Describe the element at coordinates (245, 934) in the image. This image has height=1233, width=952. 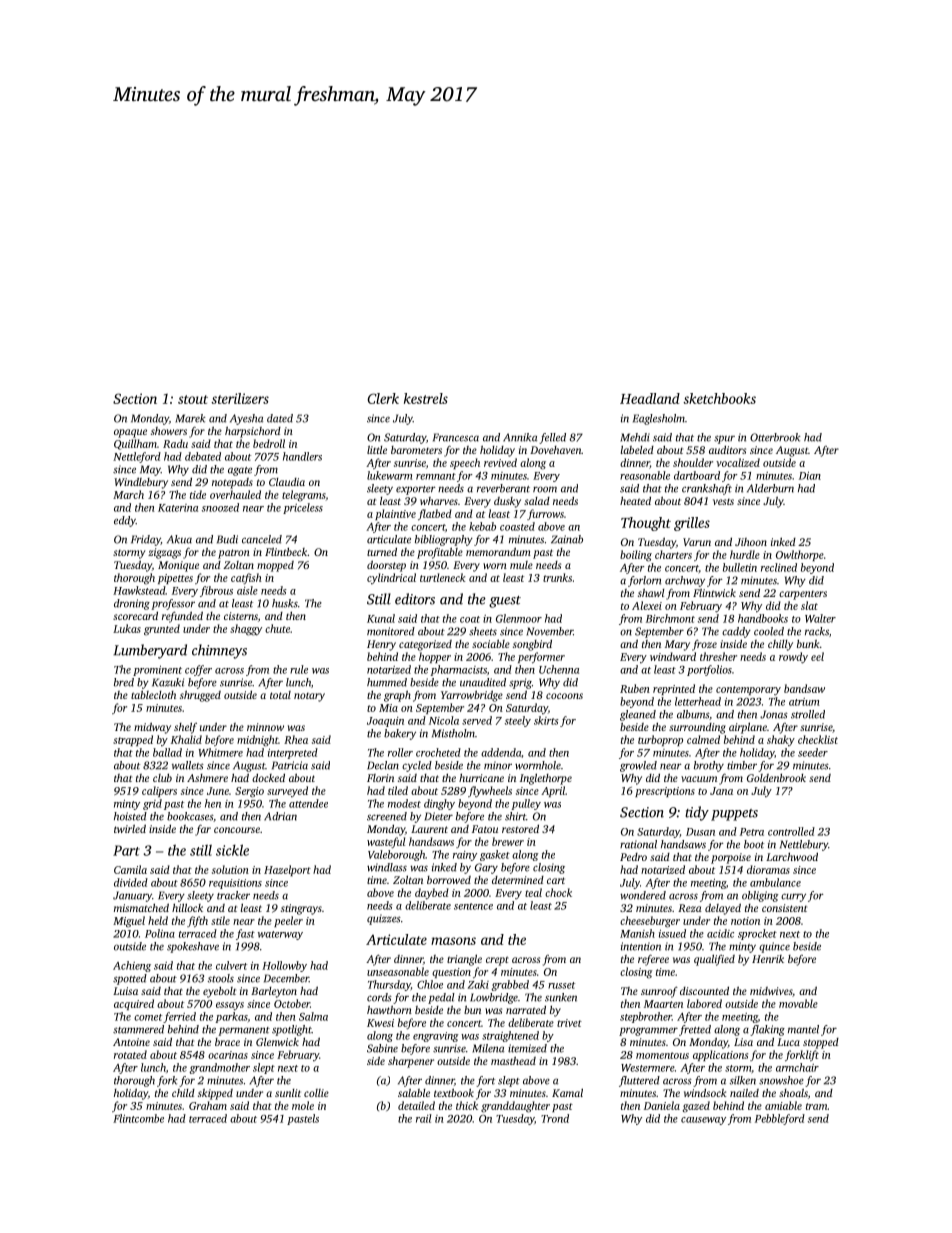
I see `fast` at that location.
